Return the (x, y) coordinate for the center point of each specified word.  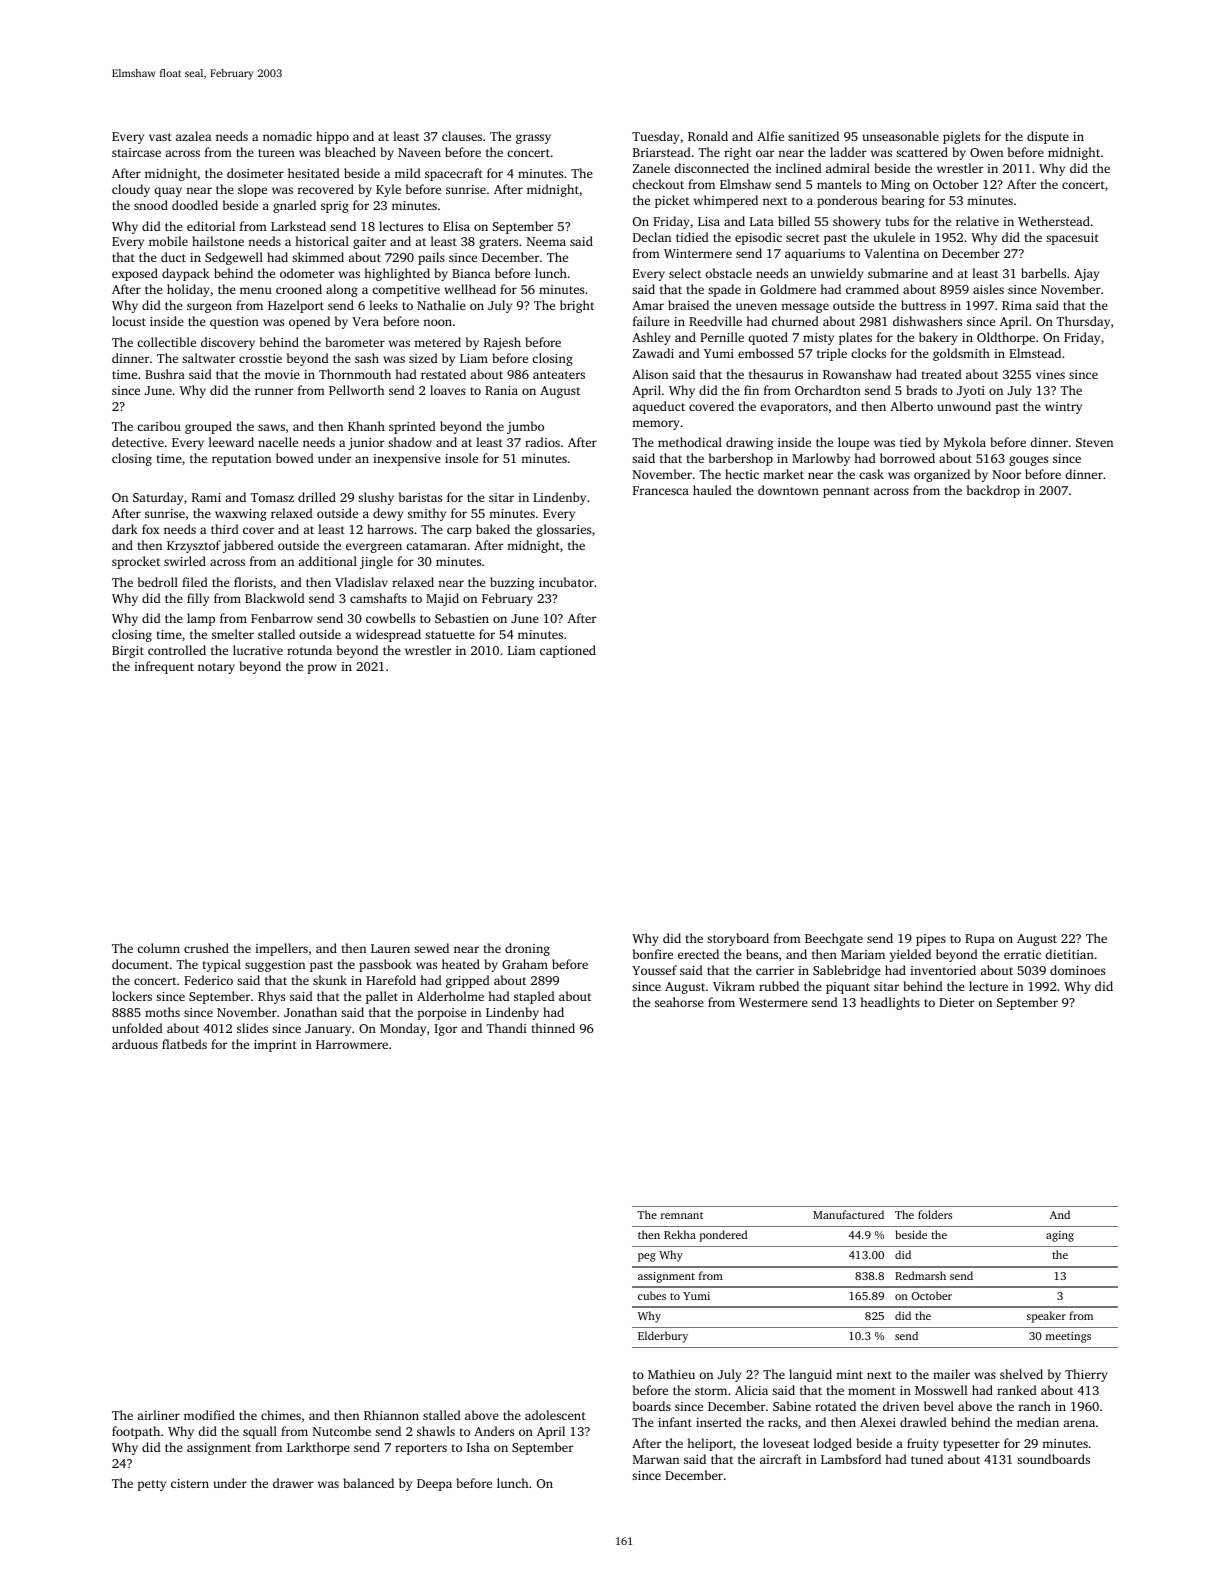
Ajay (1086, 275)
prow (322, 669)
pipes (931, 940)
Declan (652, 237)
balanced (368, 1483)
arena (1079, 1423)
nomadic (287, 136)
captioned (568, 651)
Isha (478, 1447)
